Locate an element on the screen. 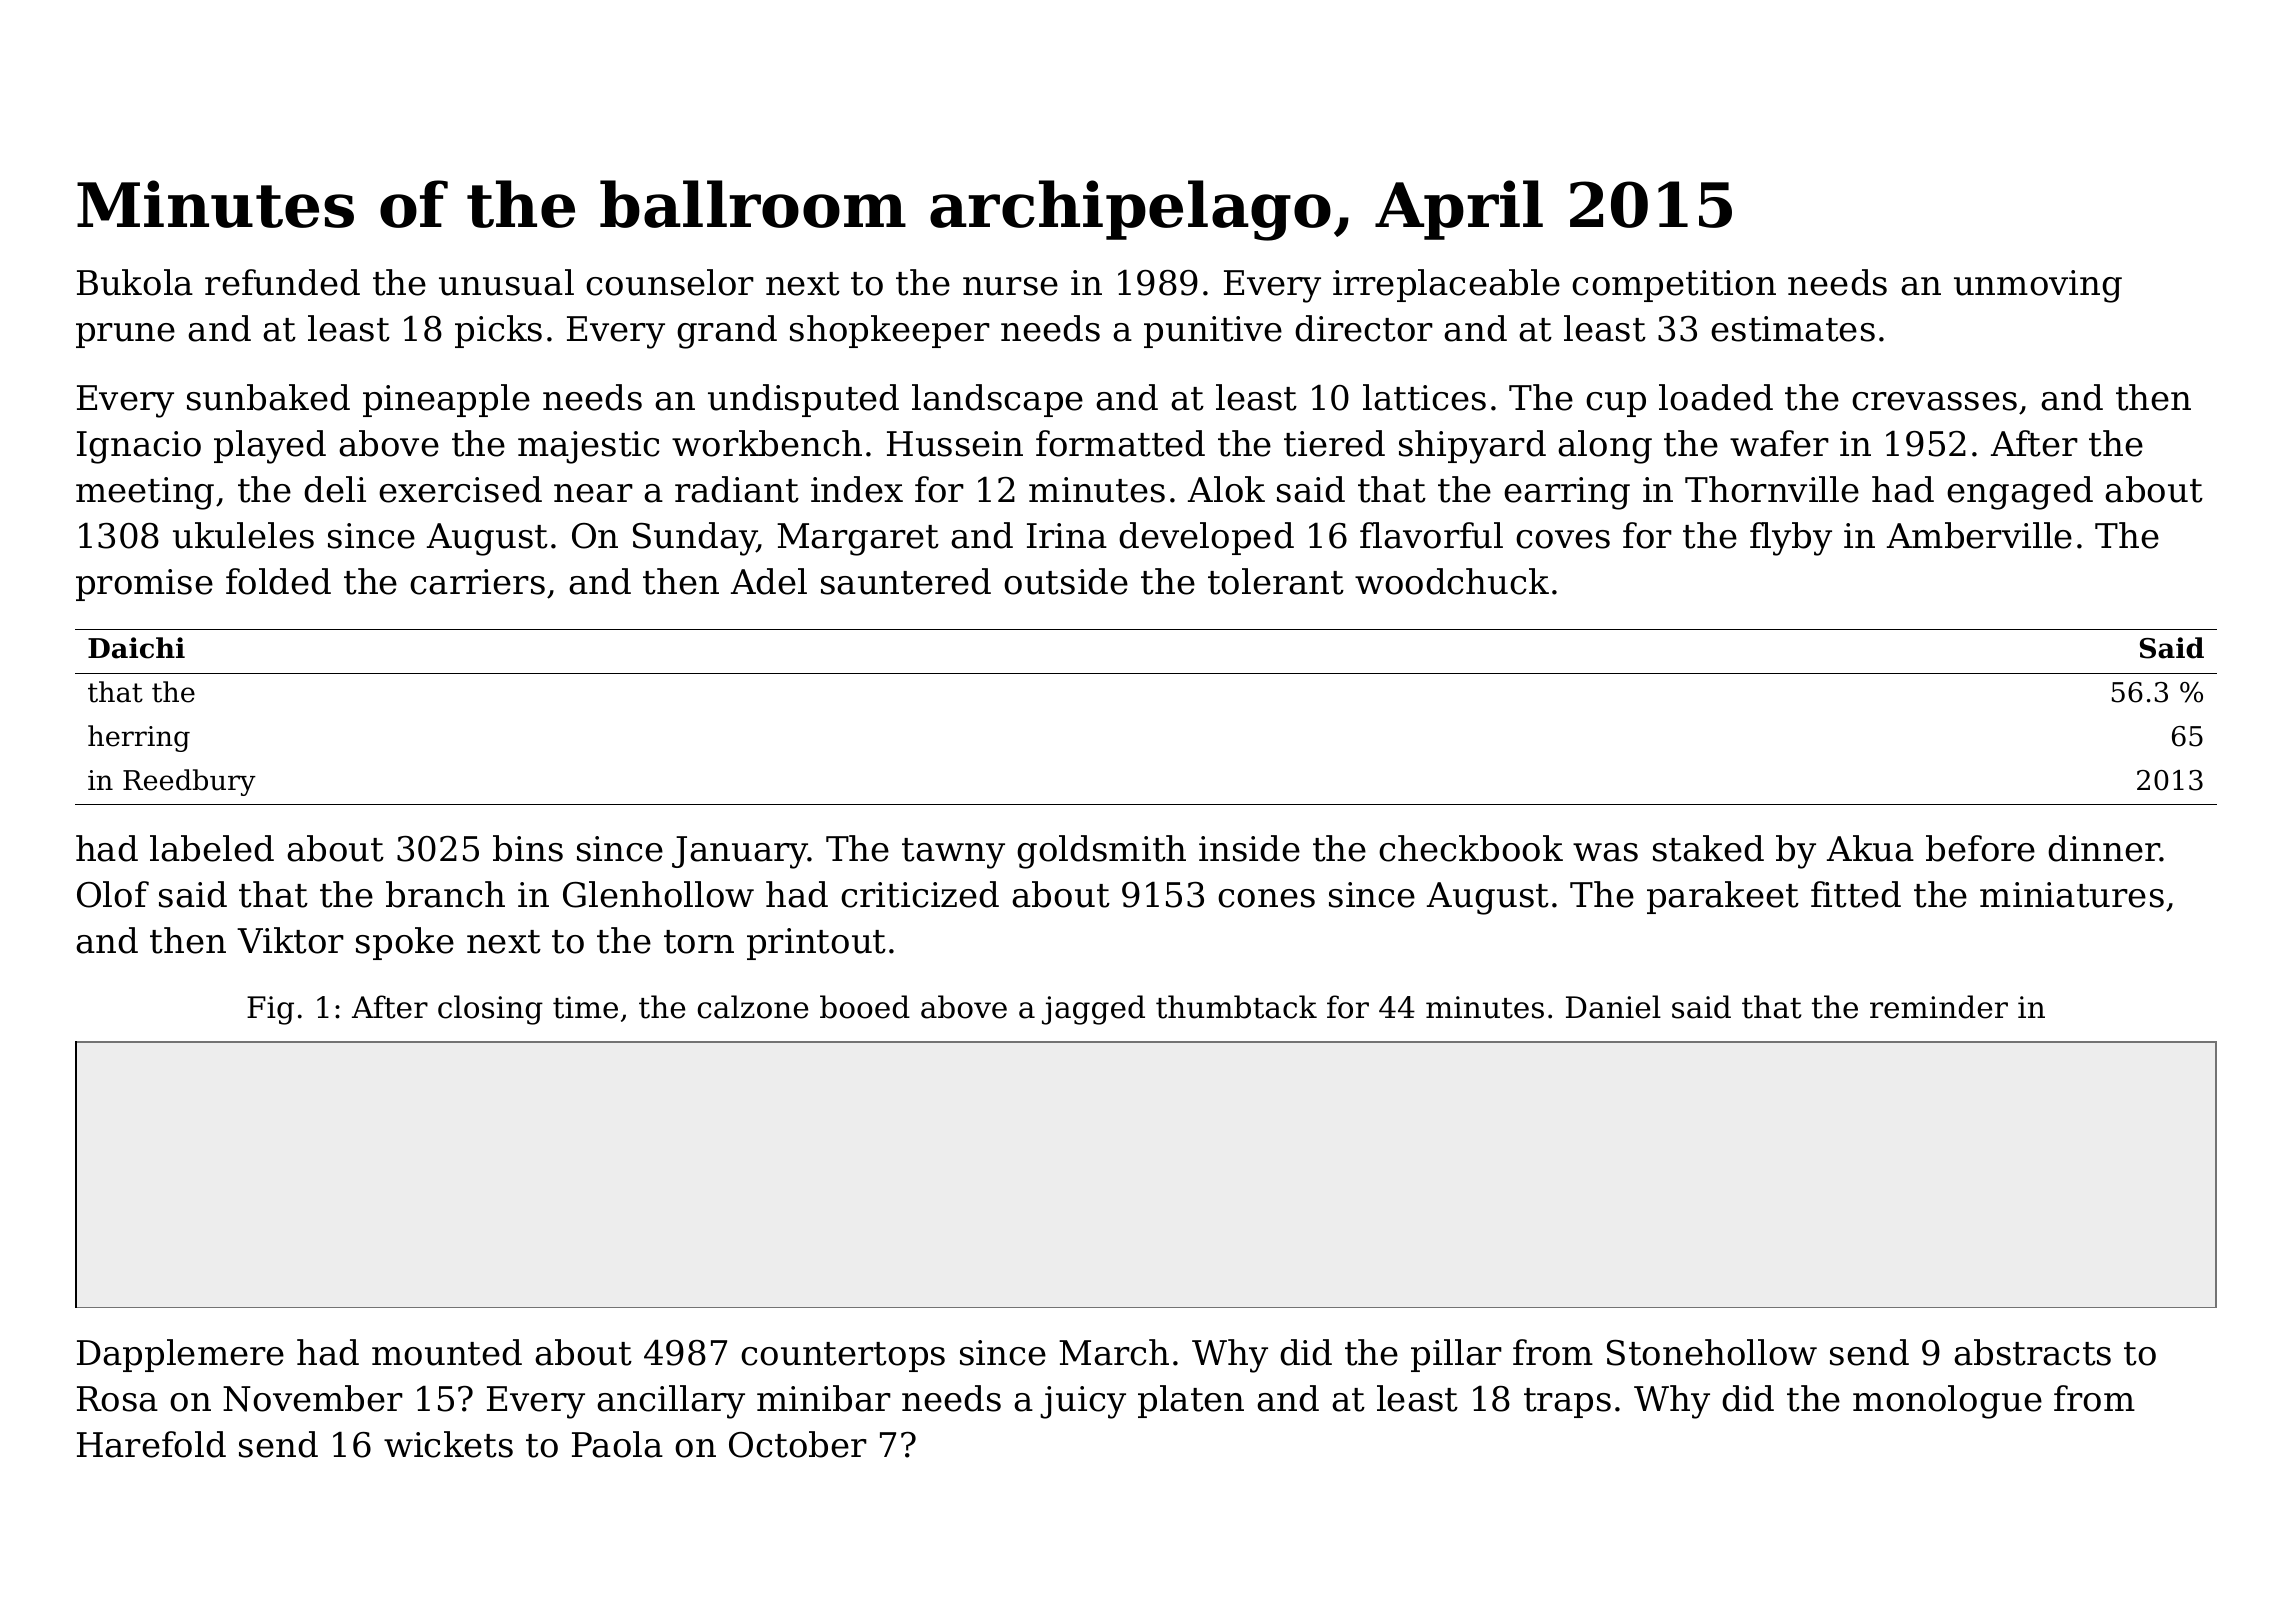 The height and width of the screenshot is (1620, 2292). Paola is located at coordinates (617, 1444).
